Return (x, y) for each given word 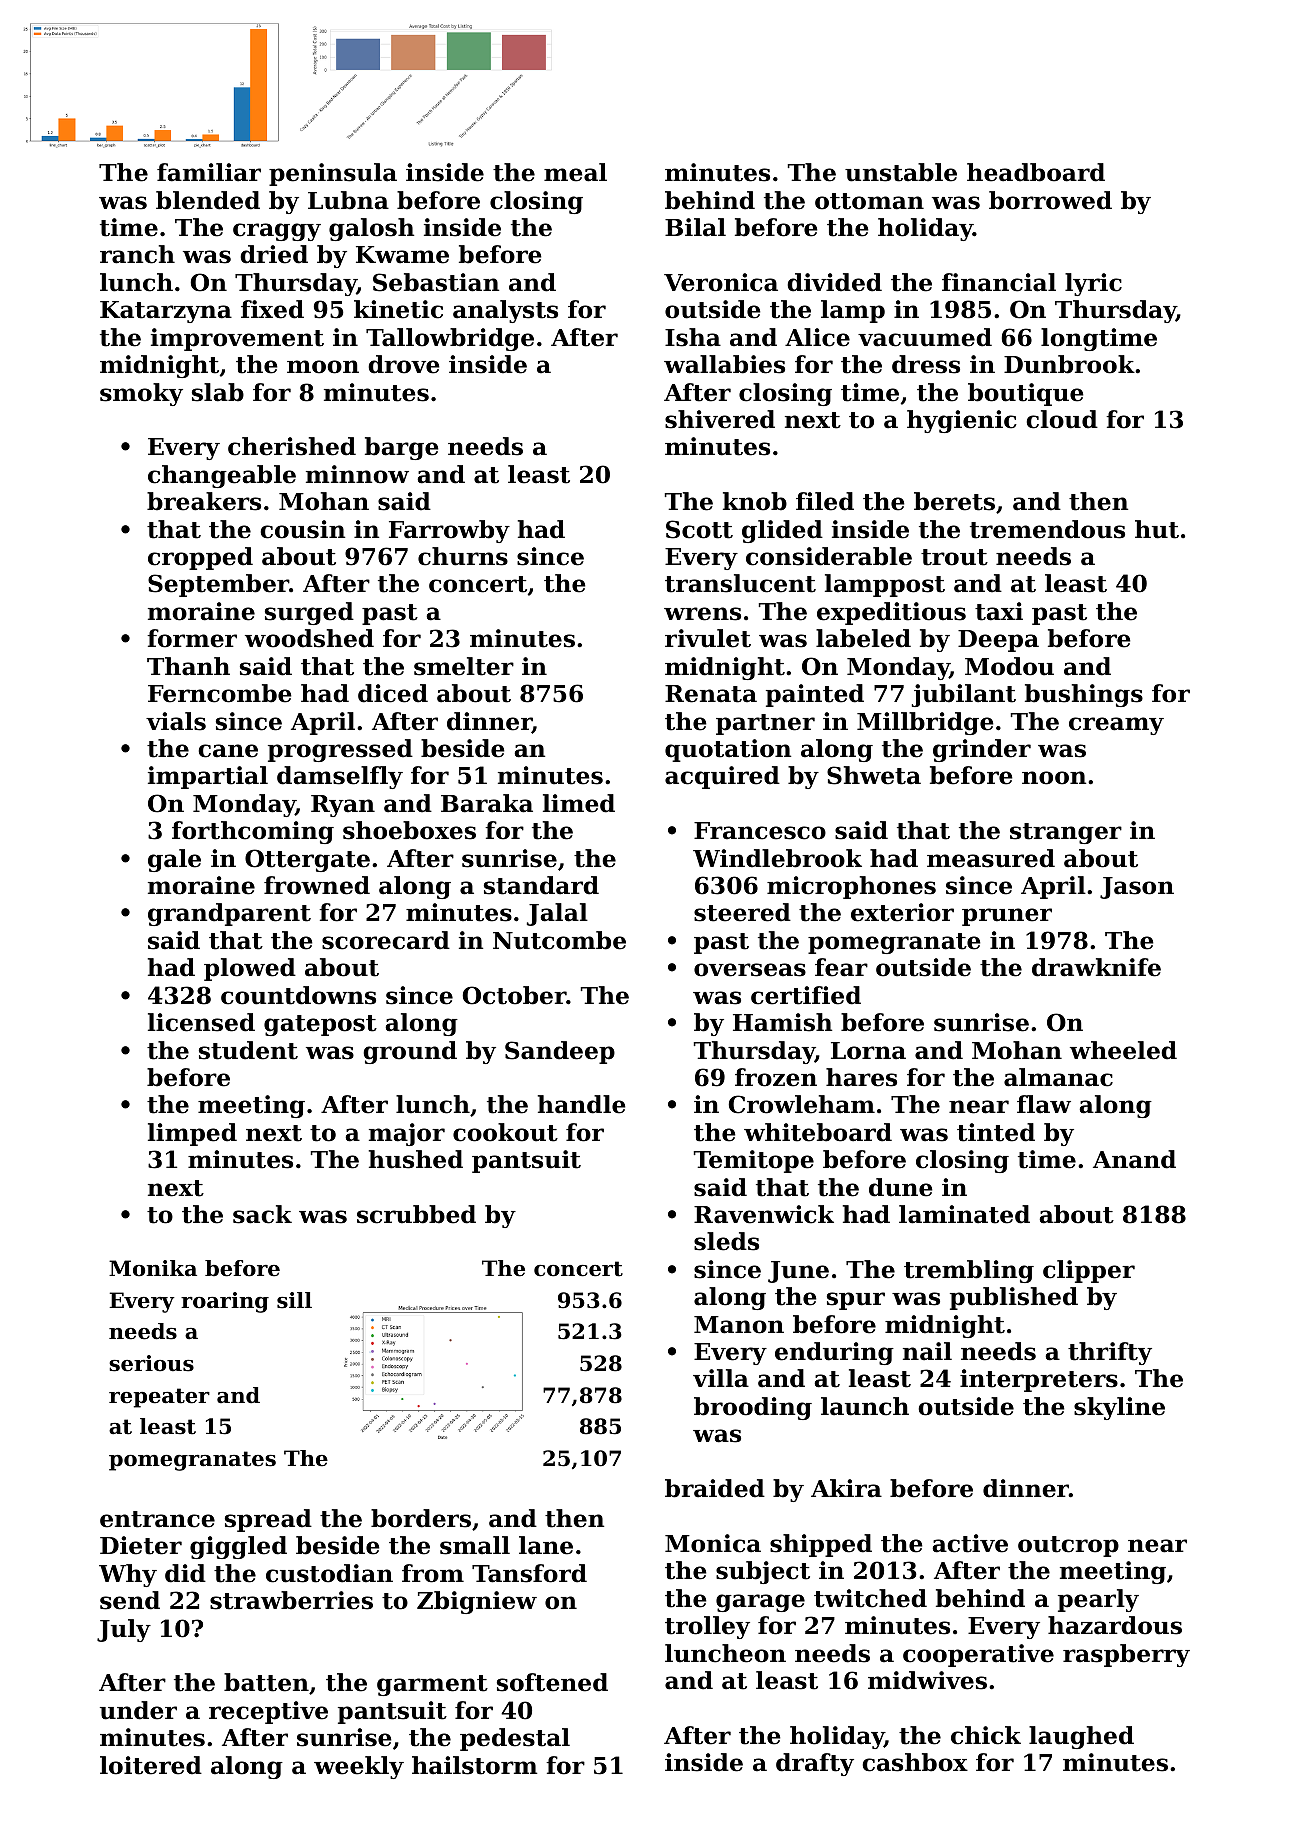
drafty (815, 1764)
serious (151, 1363)
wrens (702, 614)
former (192, 638)
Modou (1009, 666)
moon (323, 367)
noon (1054, 778)
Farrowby (449, 531)
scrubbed (416, 1214)
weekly (359, 1767)
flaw (1044, 1104)
